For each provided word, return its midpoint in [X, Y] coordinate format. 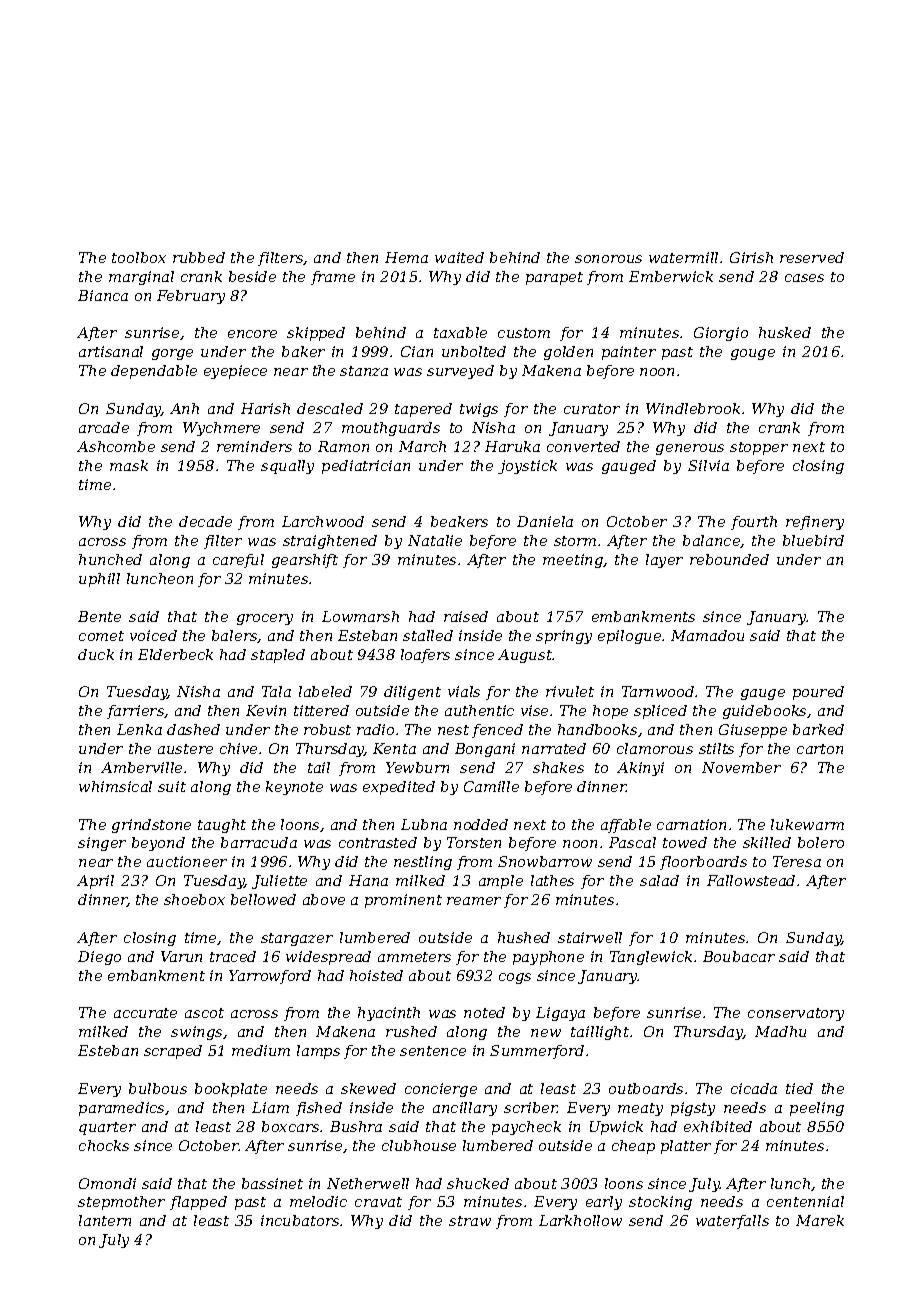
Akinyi [640, 769]
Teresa [797, 861]
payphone [548, 958]
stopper [759, 448]
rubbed [199, 257]
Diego [99, 958]
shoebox [194, 899]
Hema [406, 257]
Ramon [343, 446]
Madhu [780, 1031]
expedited [399, 788]
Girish [751, 257]
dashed [193, 729]
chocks [104, 1145]
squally [287, 467]
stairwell [590, 937]
